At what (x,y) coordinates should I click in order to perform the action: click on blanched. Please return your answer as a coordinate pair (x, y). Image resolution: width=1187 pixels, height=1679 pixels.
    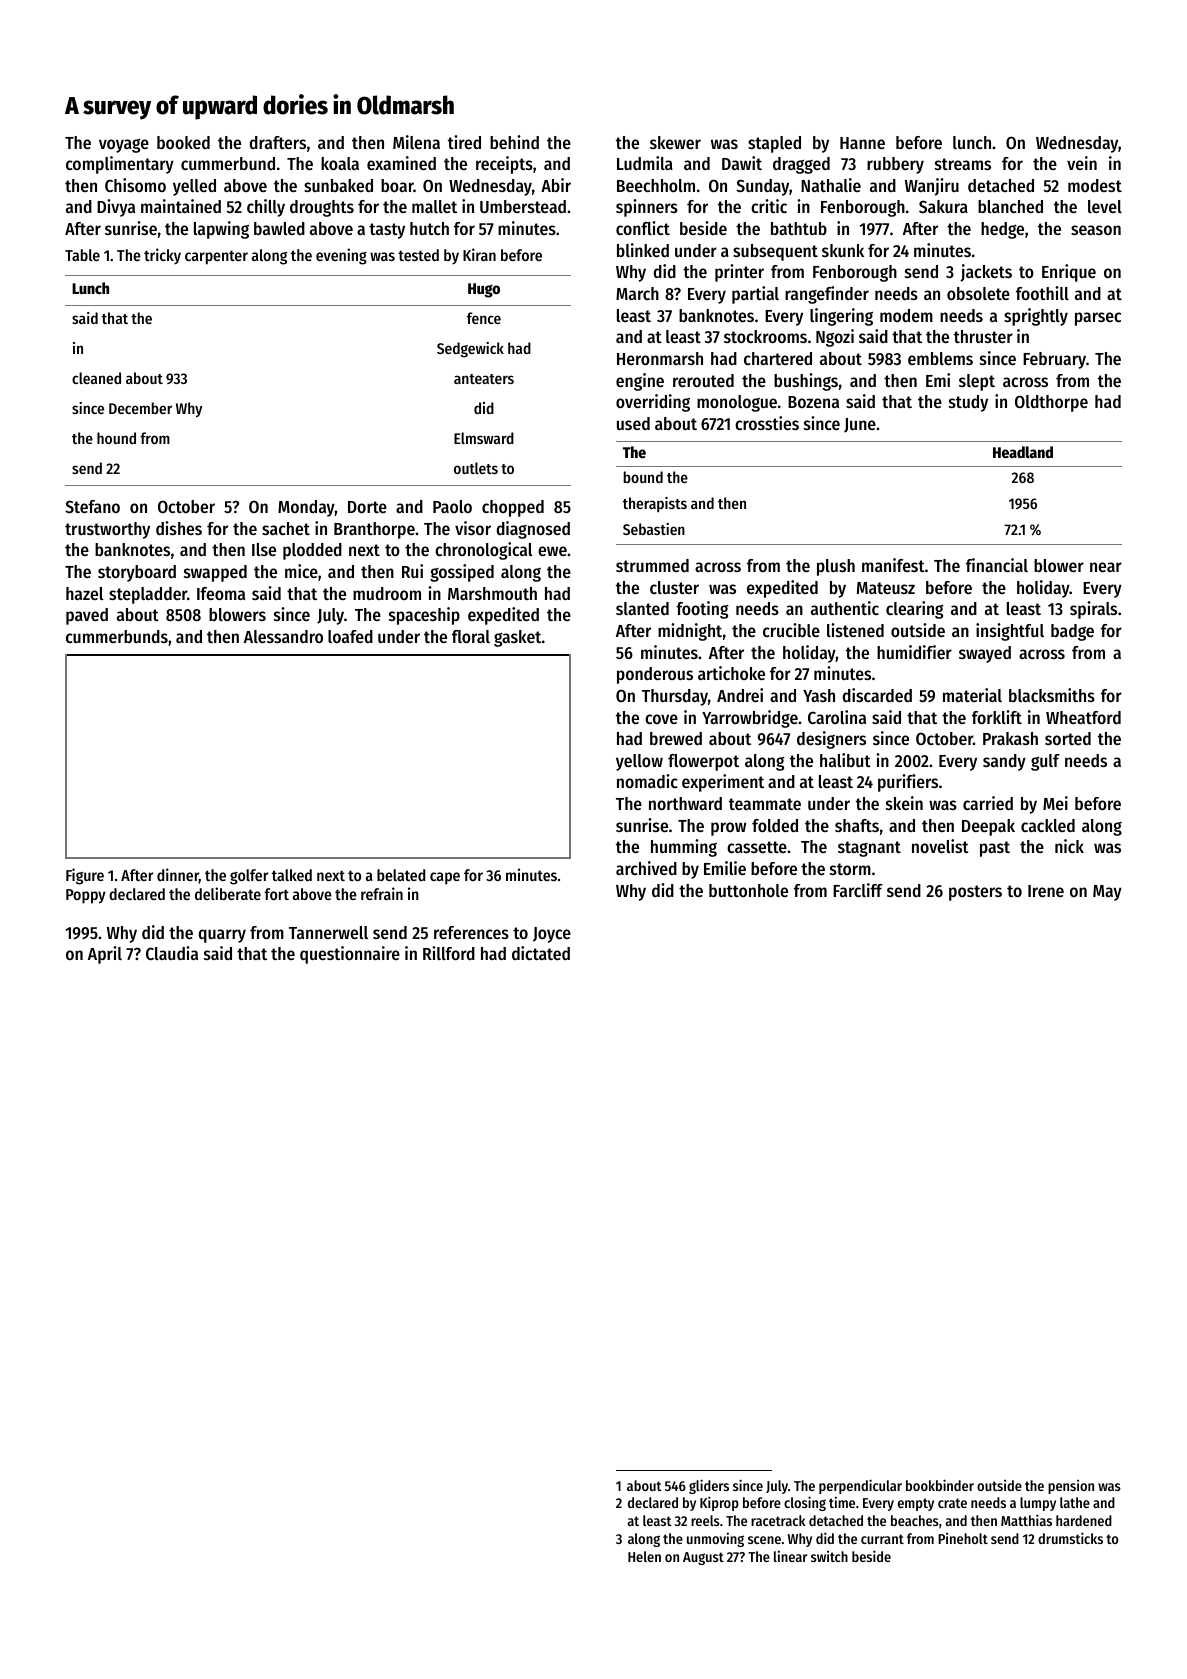
    Looking at the image, I should click on (1010, 206).
